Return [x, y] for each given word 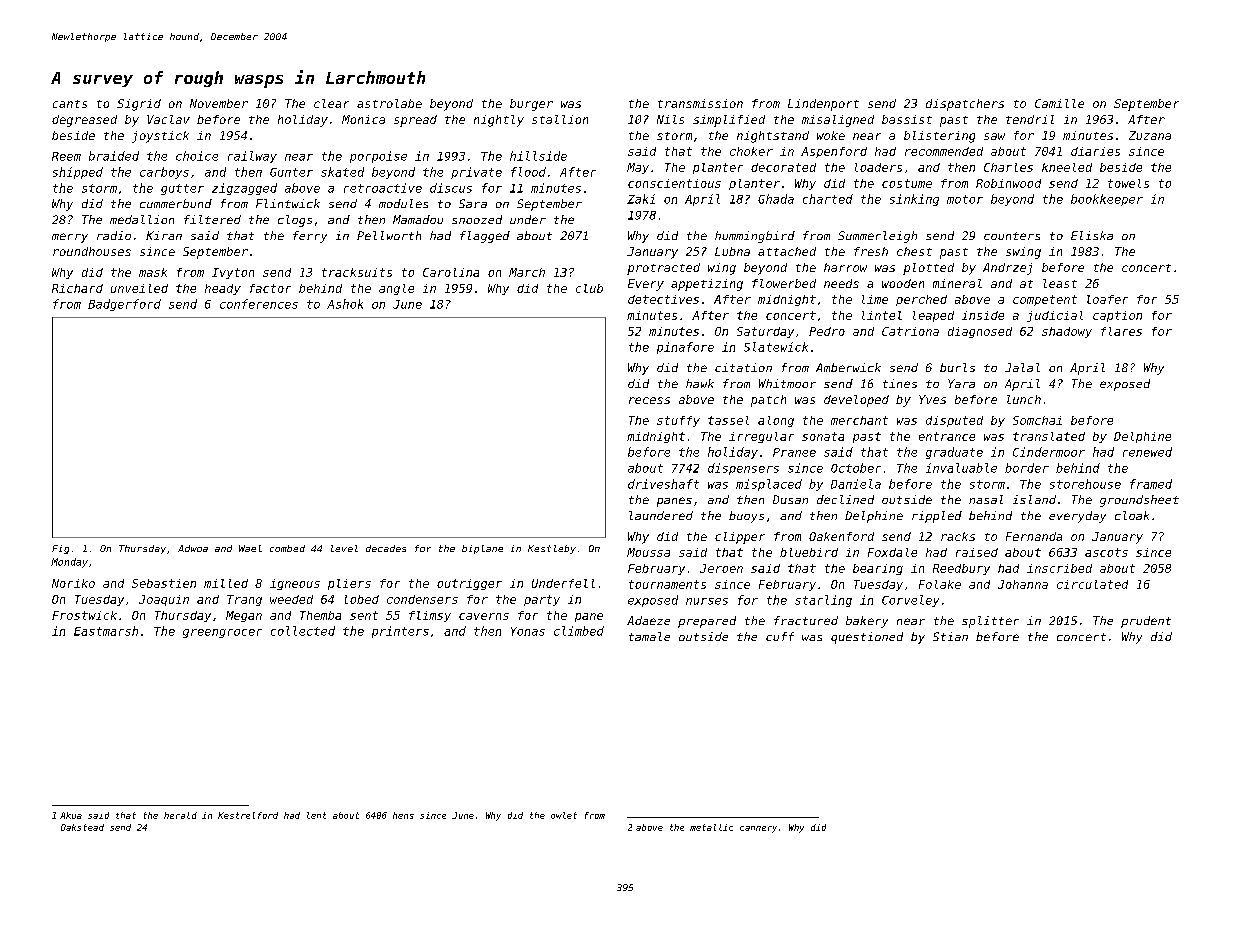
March [527, 272]
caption [1117, 316]
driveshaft [663, 484]
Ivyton [233, 273]
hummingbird [755, 237]
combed [287, 548]
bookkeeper [1107, 200]
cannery [758, 829]
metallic [711, 827]
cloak [1132, 515]
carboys [164, 173]
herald [180, 815]
